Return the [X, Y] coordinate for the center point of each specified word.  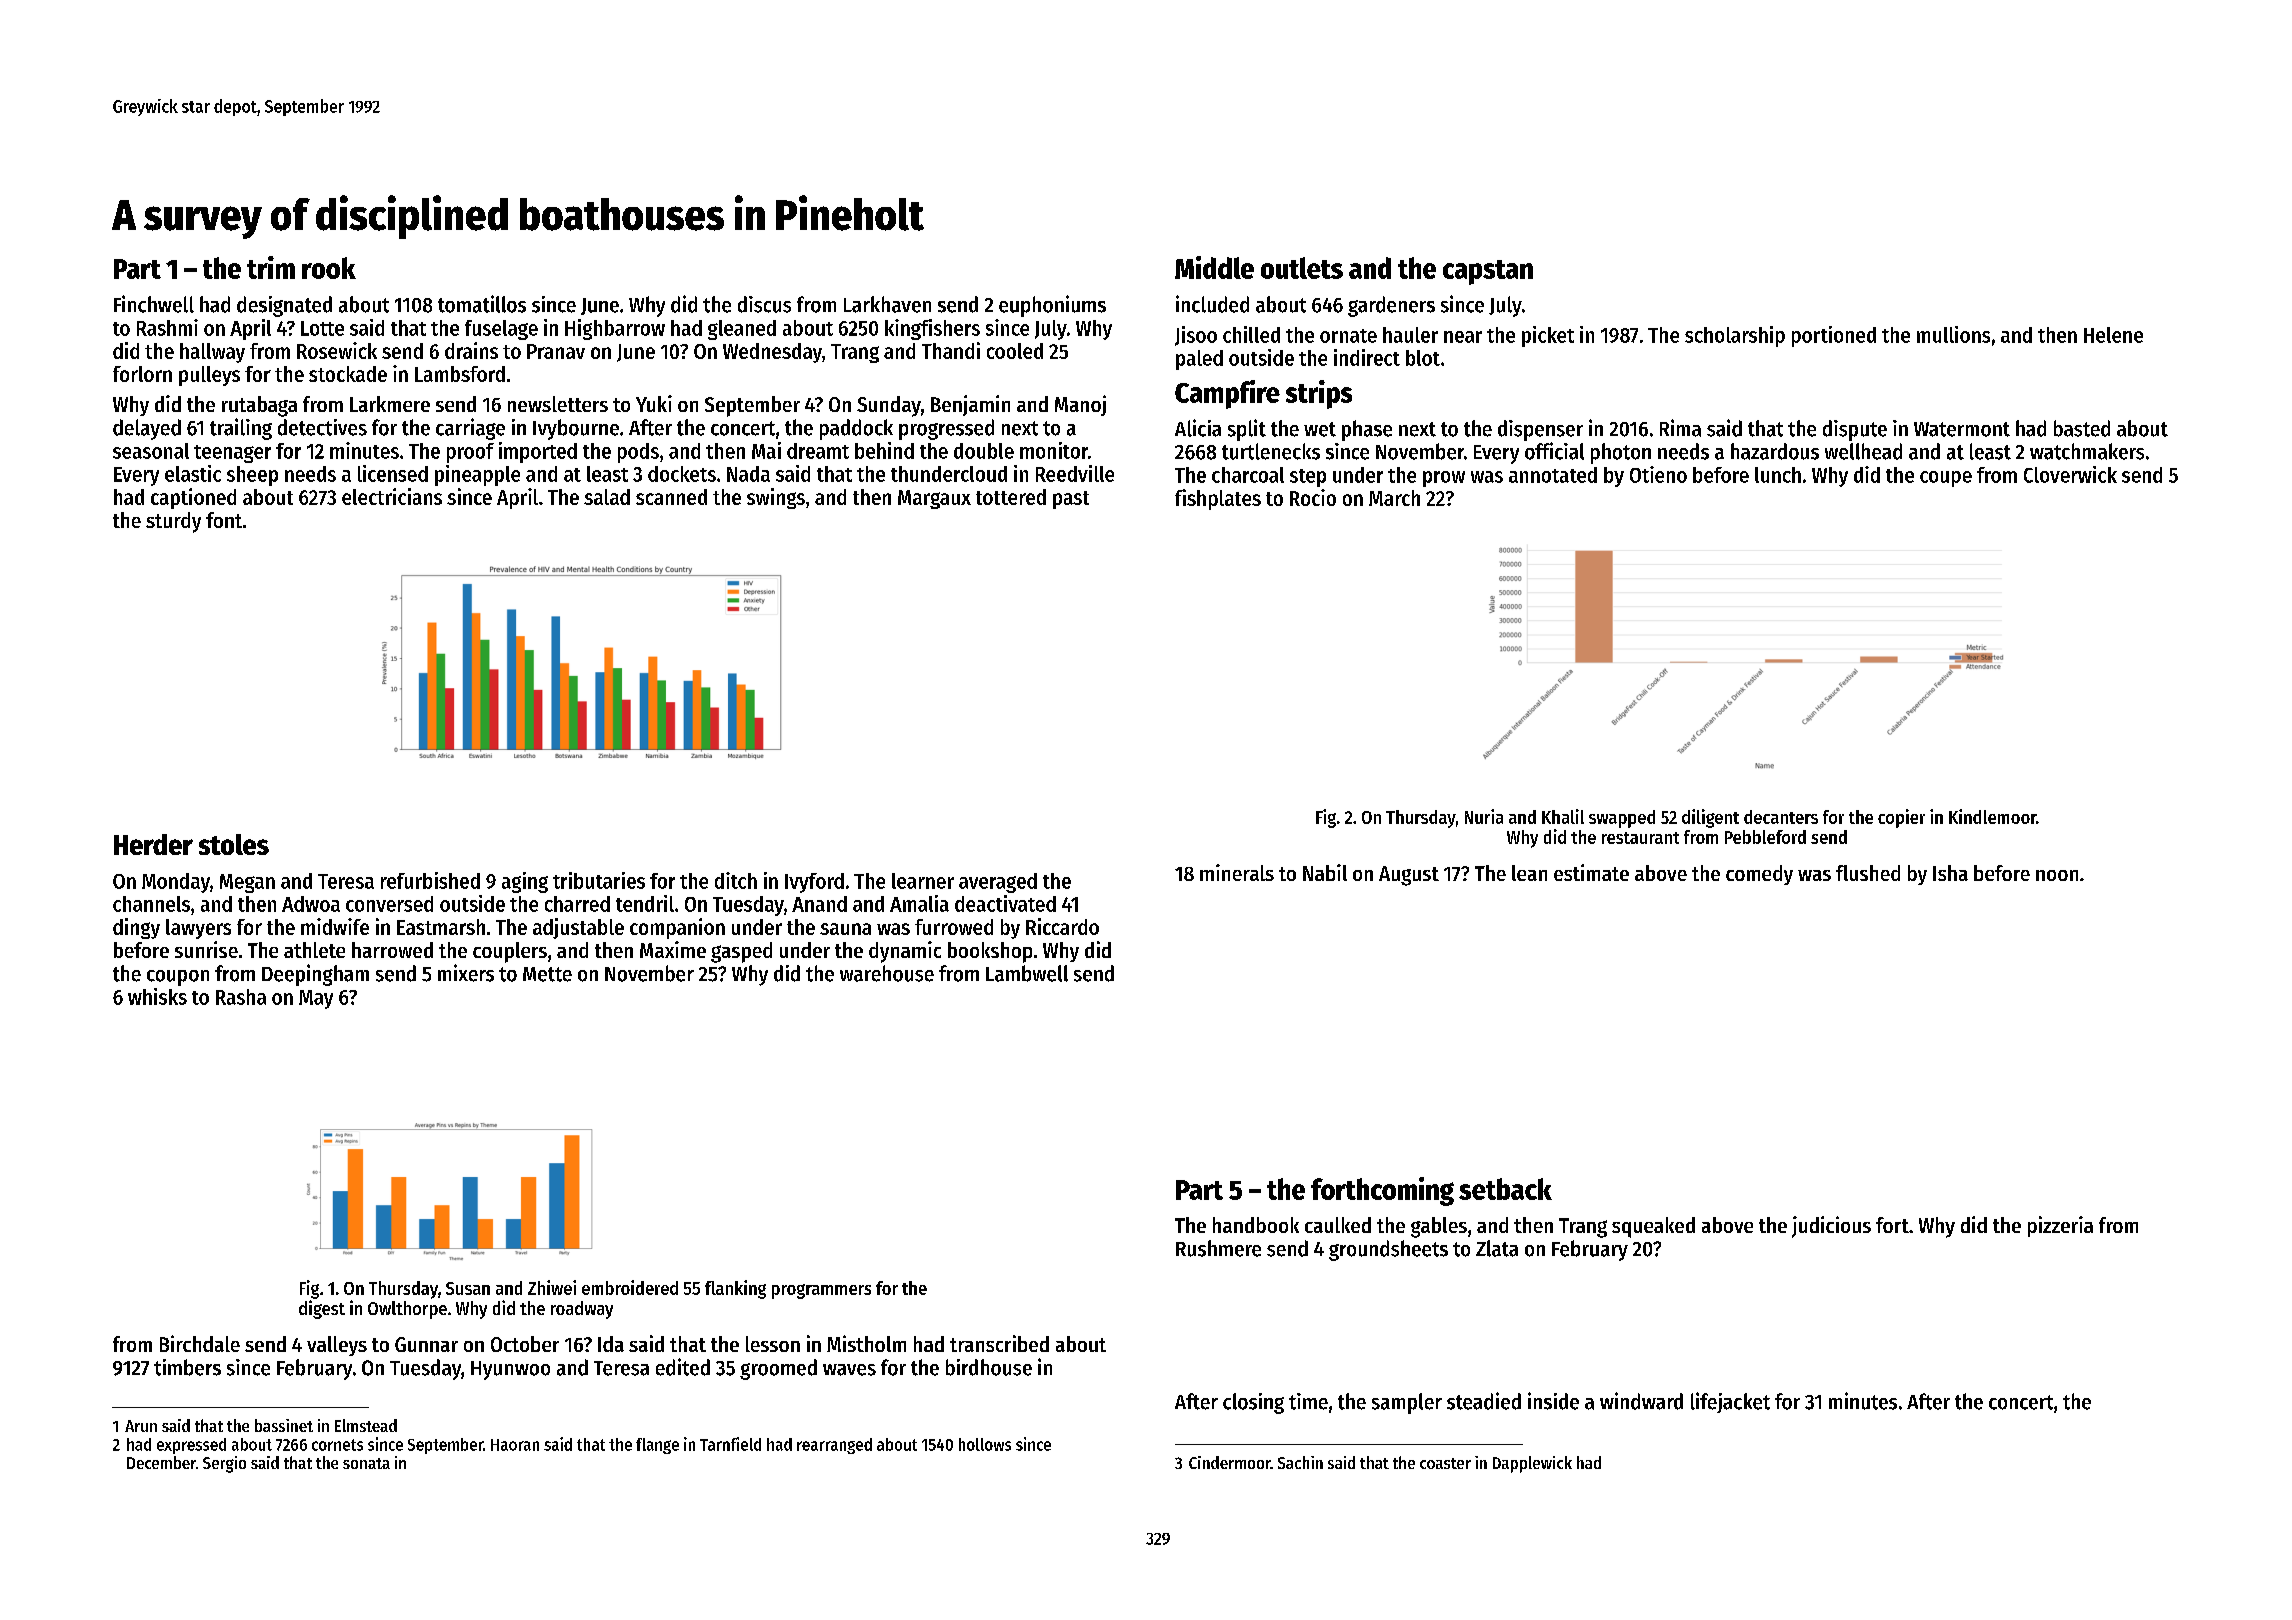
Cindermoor [1230, 1462]
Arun [141, 1426]
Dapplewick [1532, 1464]
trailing [241, 429]
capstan [1488, 272]
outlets [1302, 268]
